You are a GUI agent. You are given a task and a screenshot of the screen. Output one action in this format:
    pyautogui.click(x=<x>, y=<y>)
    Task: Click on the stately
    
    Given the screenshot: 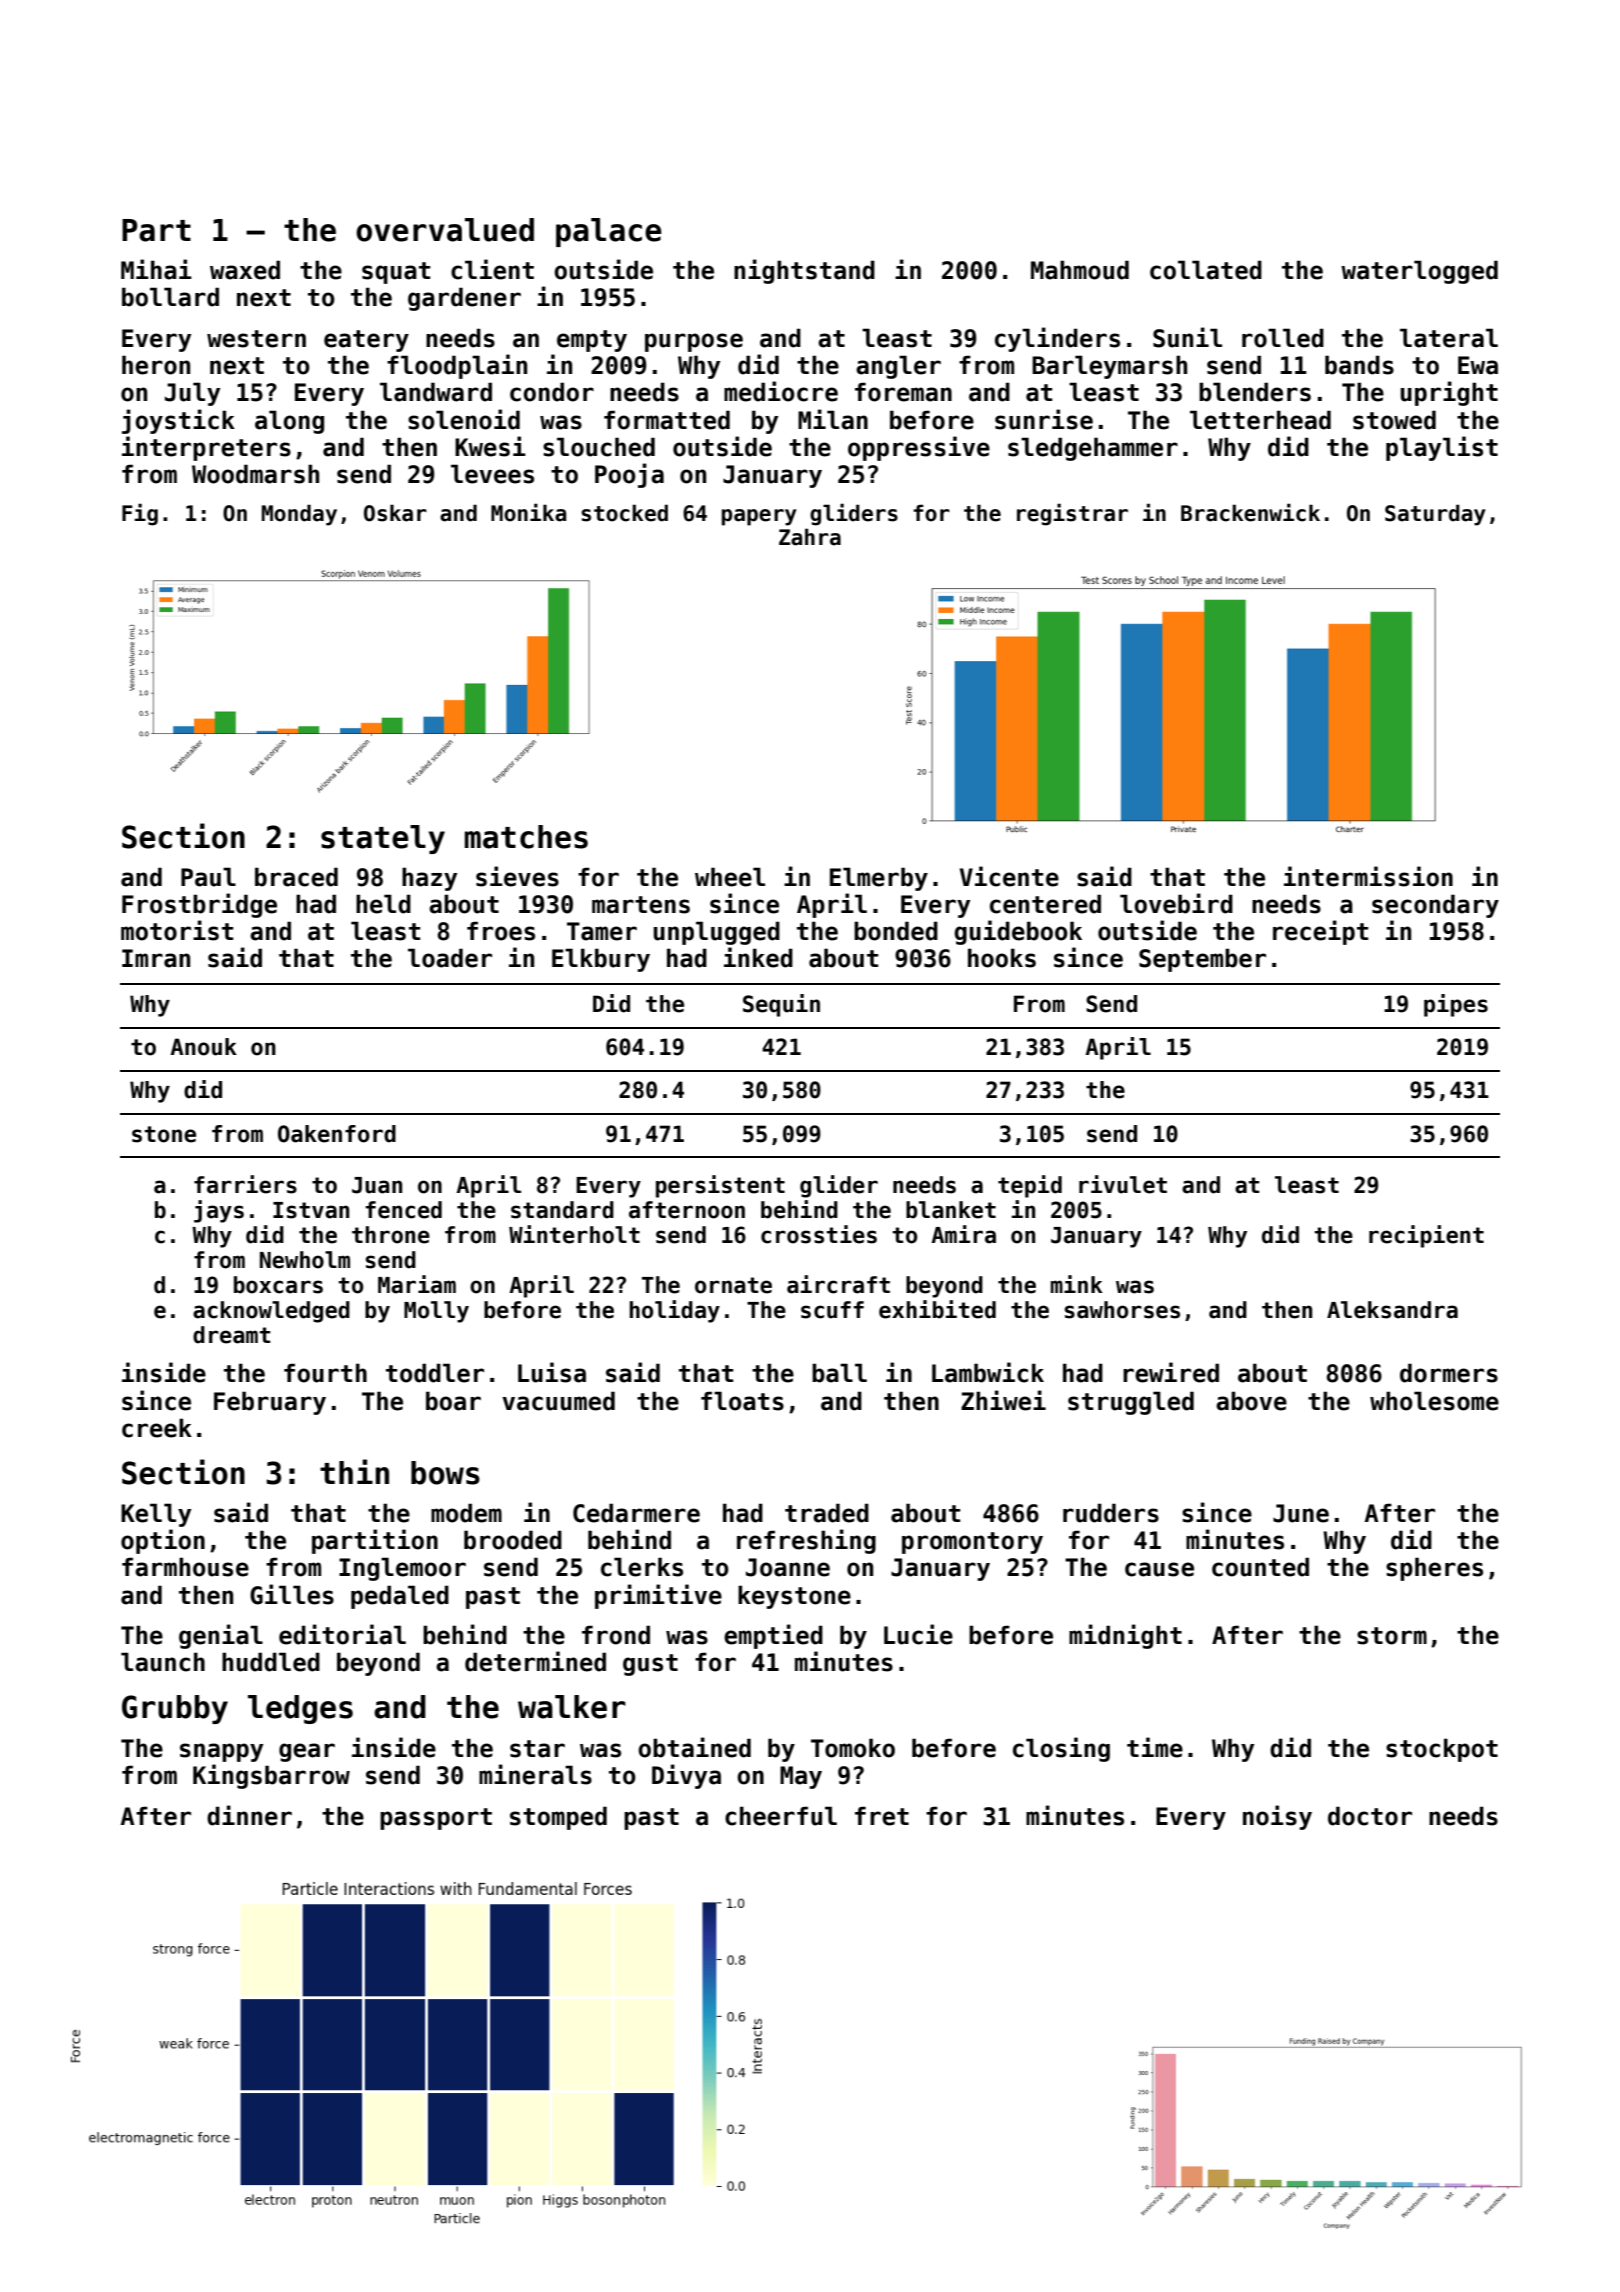 What is the action you would take?
    pyautogui.click(x=383, y=839)
